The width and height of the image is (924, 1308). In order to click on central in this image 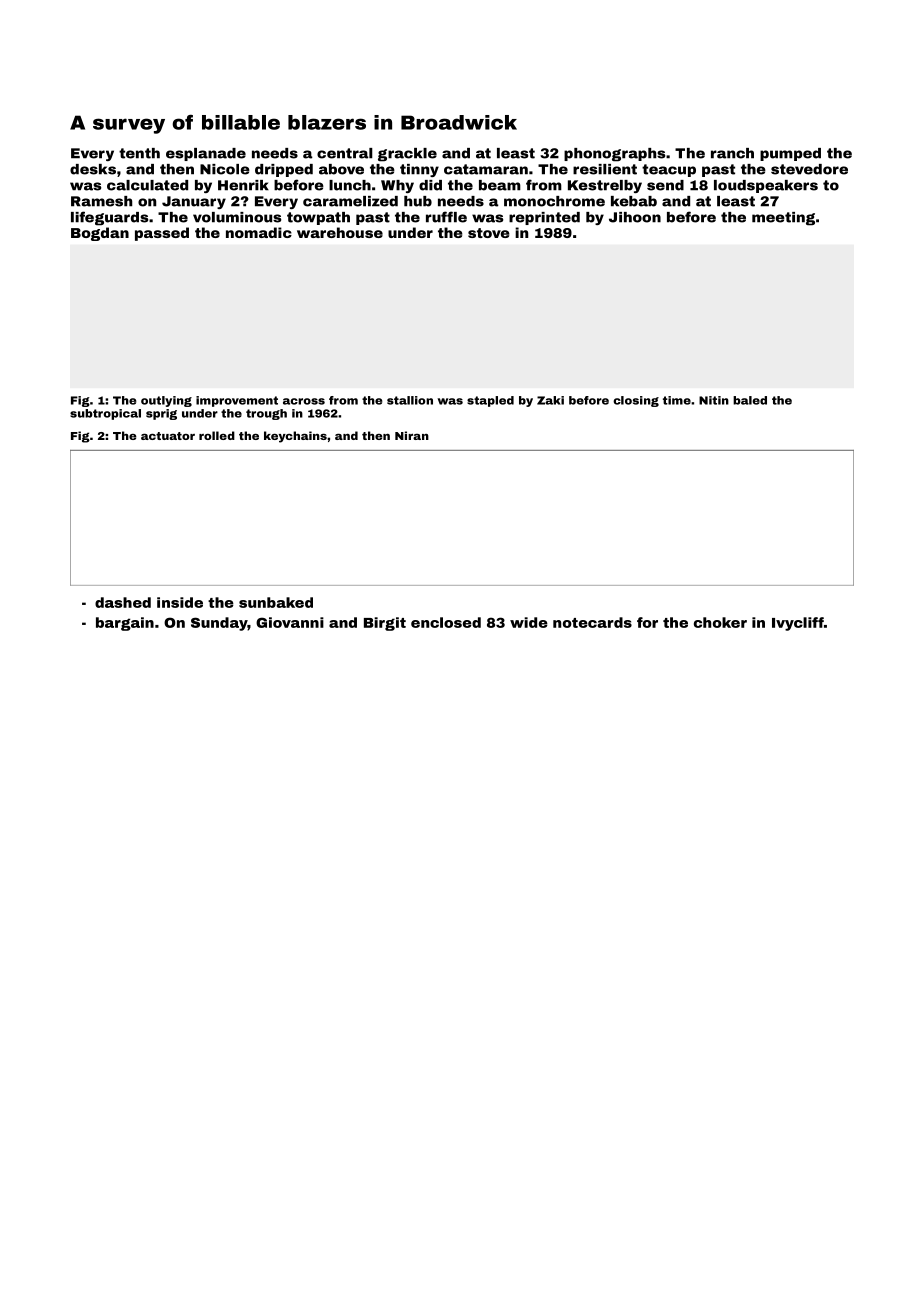, I will do `click(345, 153)`.
